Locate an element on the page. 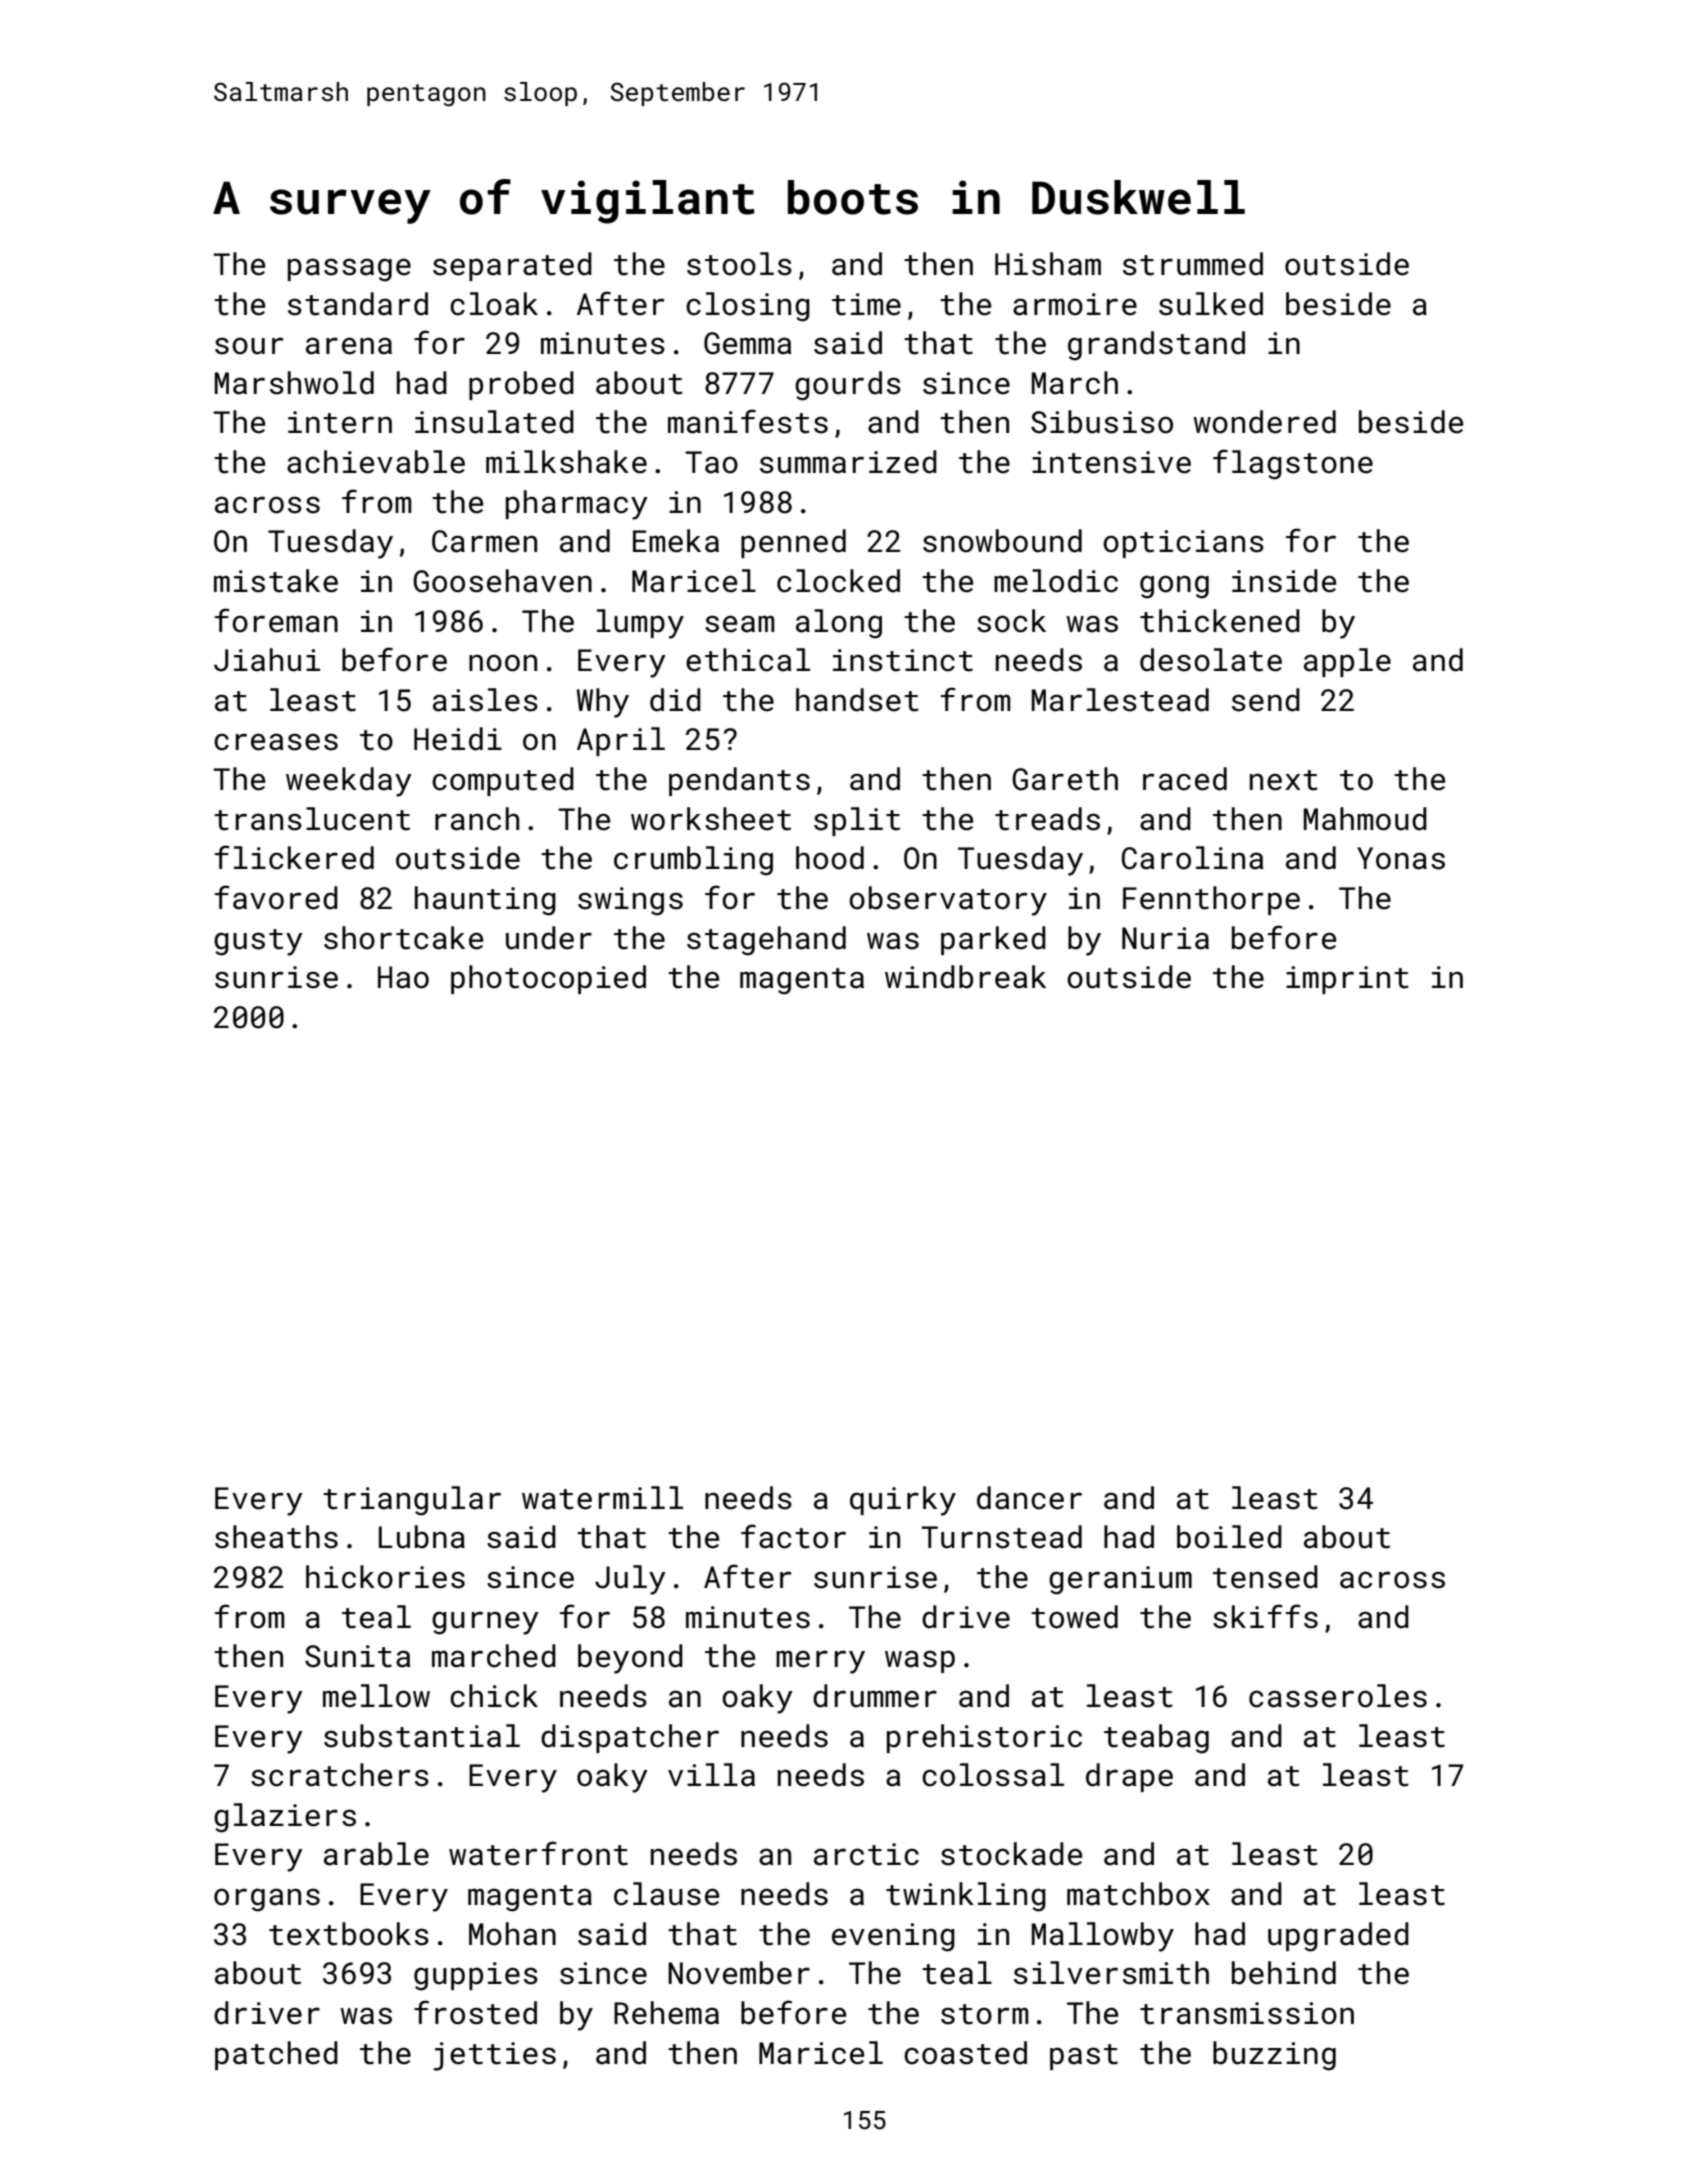 The image size is (1683, 2178). villa is located at coordinates (711, 1775).
